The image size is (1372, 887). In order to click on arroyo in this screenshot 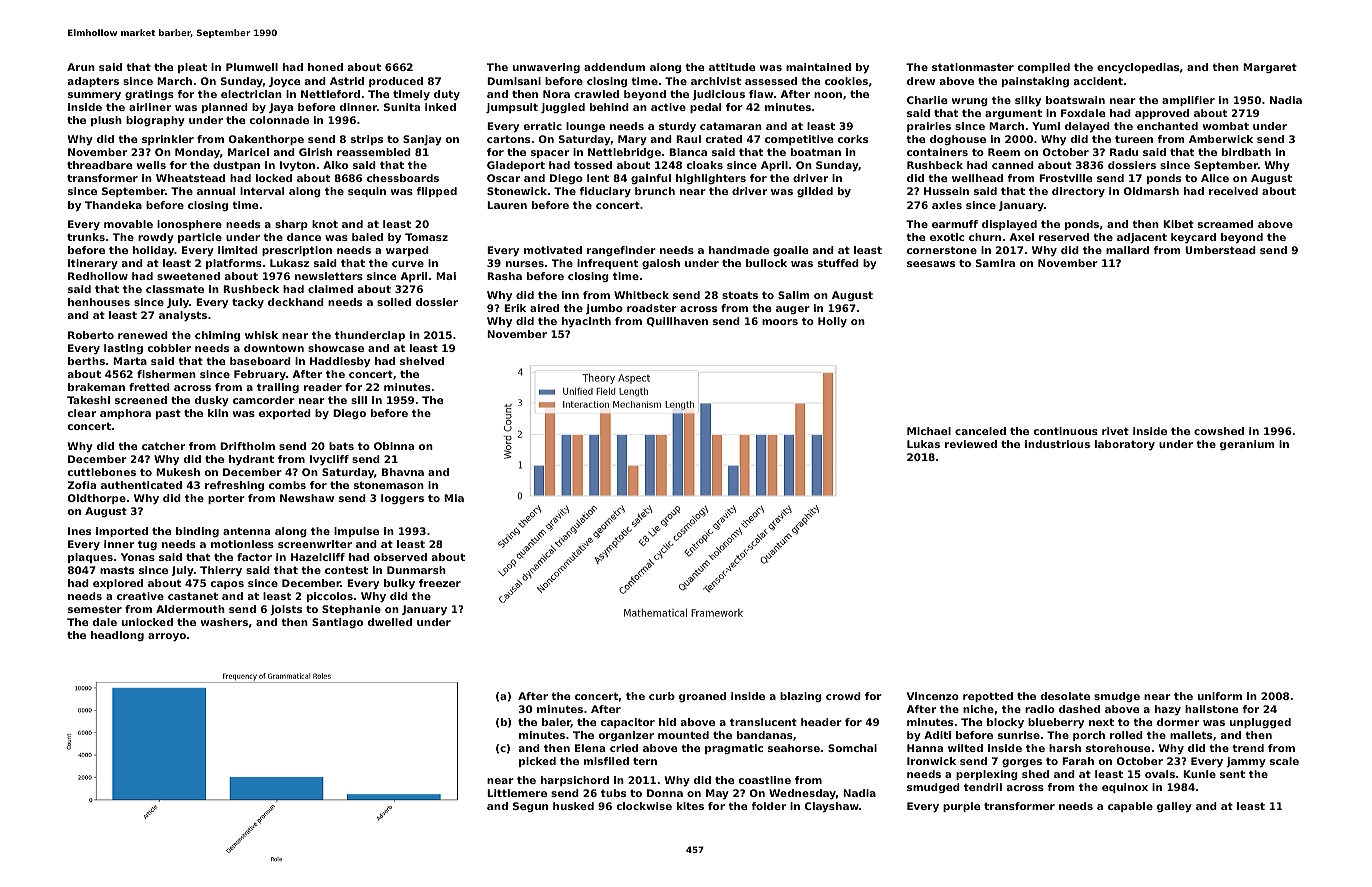, I will do `click(167, 637)`.
